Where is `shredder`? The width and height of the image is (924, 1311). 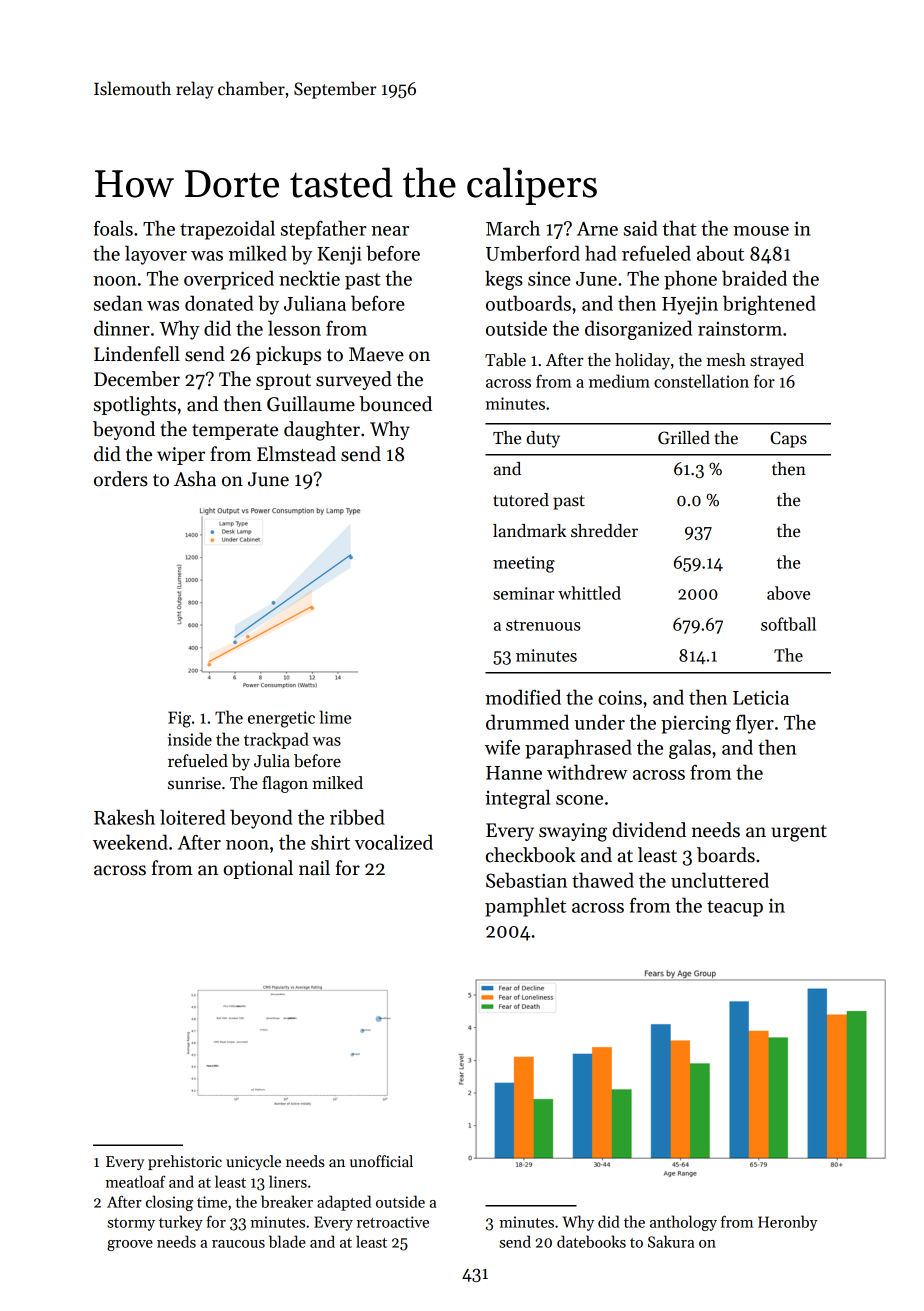 shredder is located at coordinates (604, 531).
